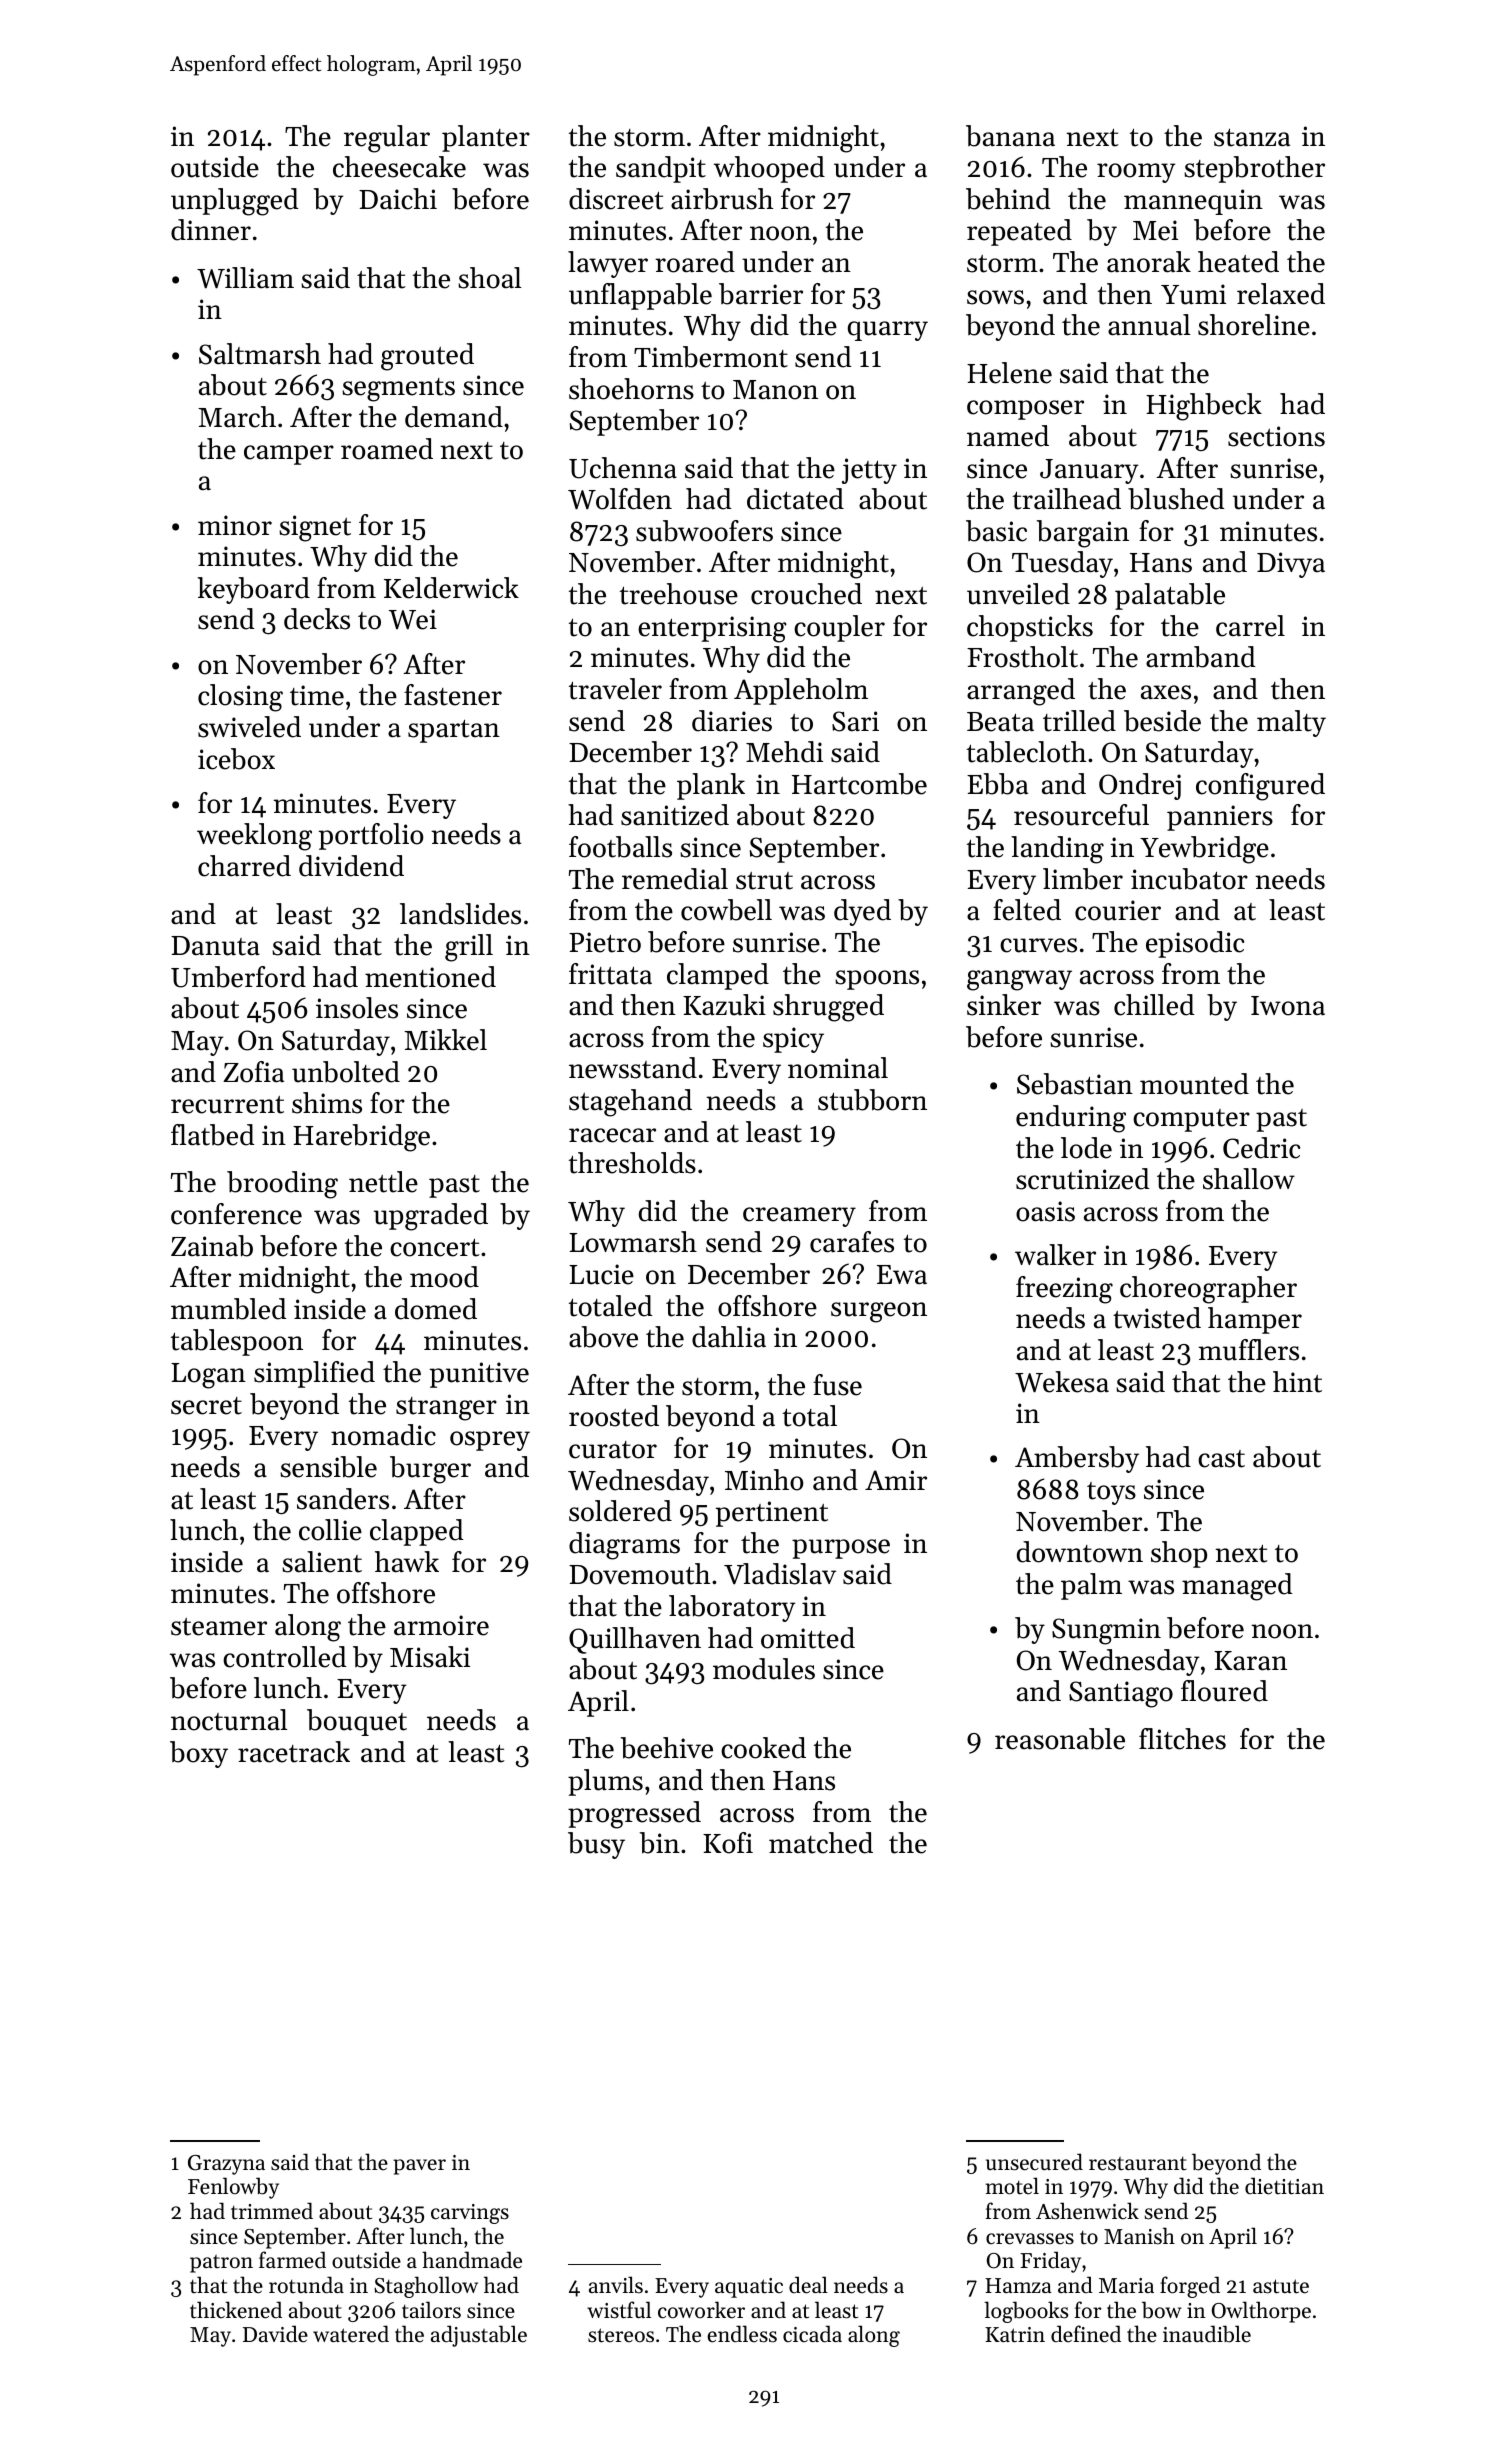 This image has width=1496, height=2464. I want to click on computer, so click(1191, 1120).
